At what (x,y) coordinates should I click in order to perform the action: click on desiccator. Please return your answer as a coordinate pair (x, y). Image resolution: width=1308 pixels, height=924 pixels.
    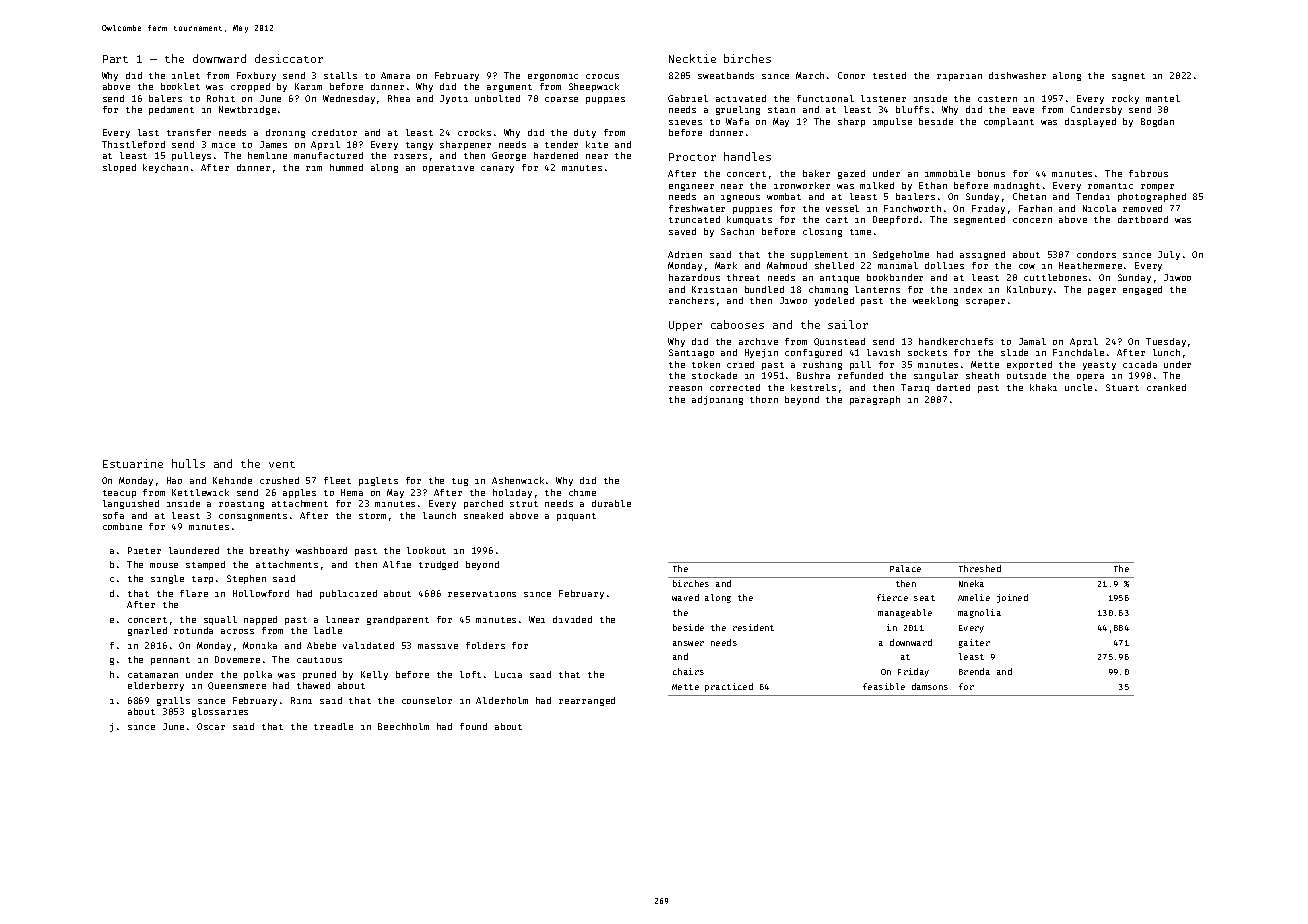
    Looking at the image, I should click on (289, 58).
